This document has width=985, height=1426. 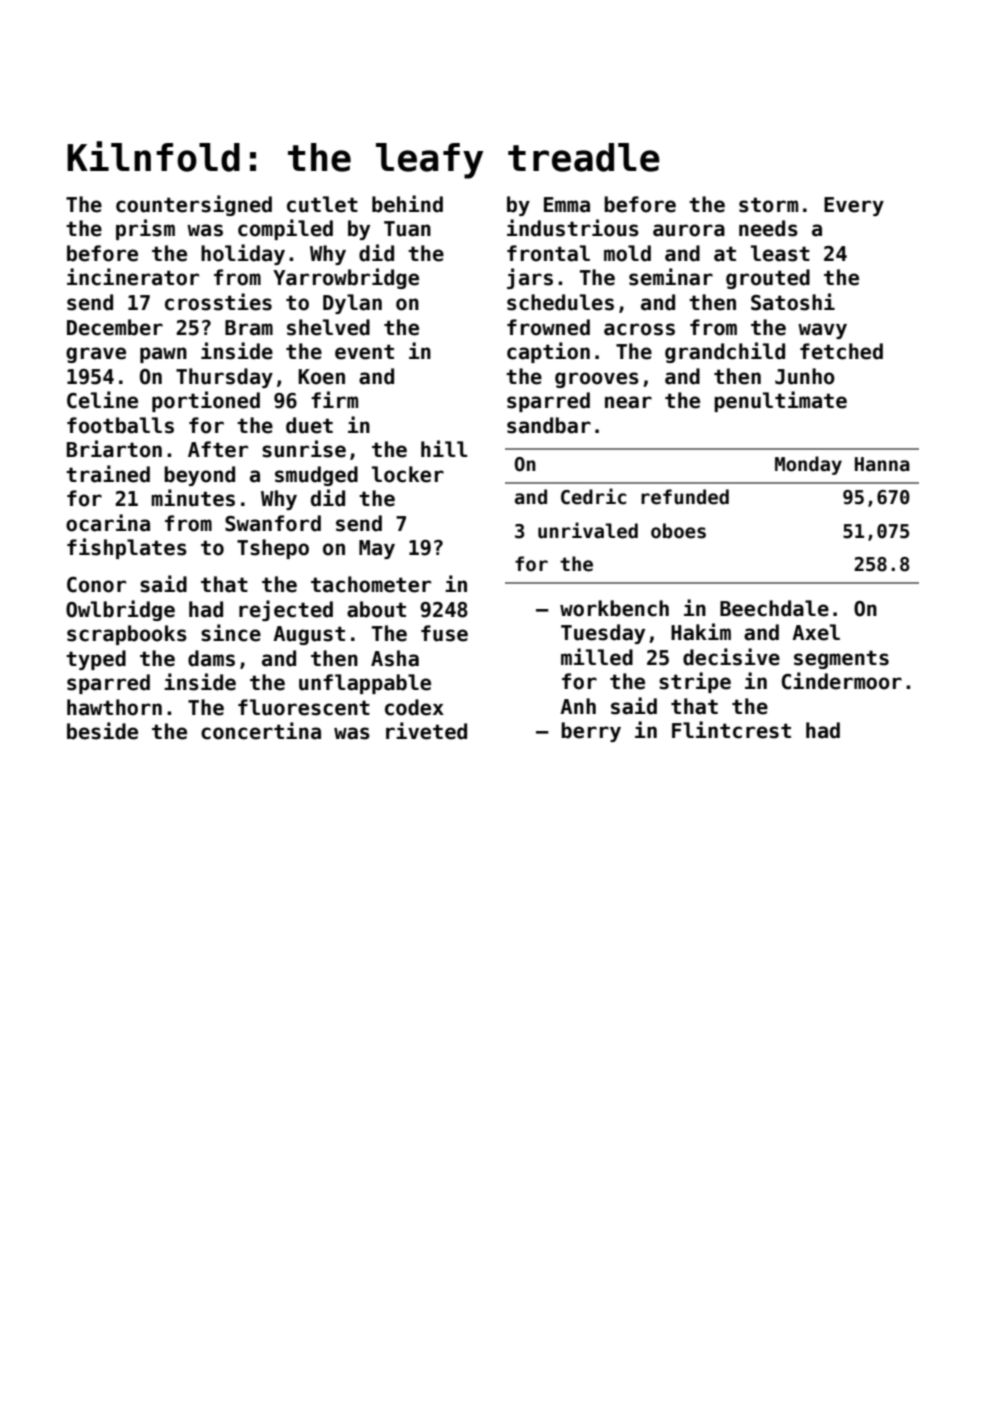 What do you see at coordinates (96, 355) in the document?
I see `grave` at bounding box center [96, 355].
